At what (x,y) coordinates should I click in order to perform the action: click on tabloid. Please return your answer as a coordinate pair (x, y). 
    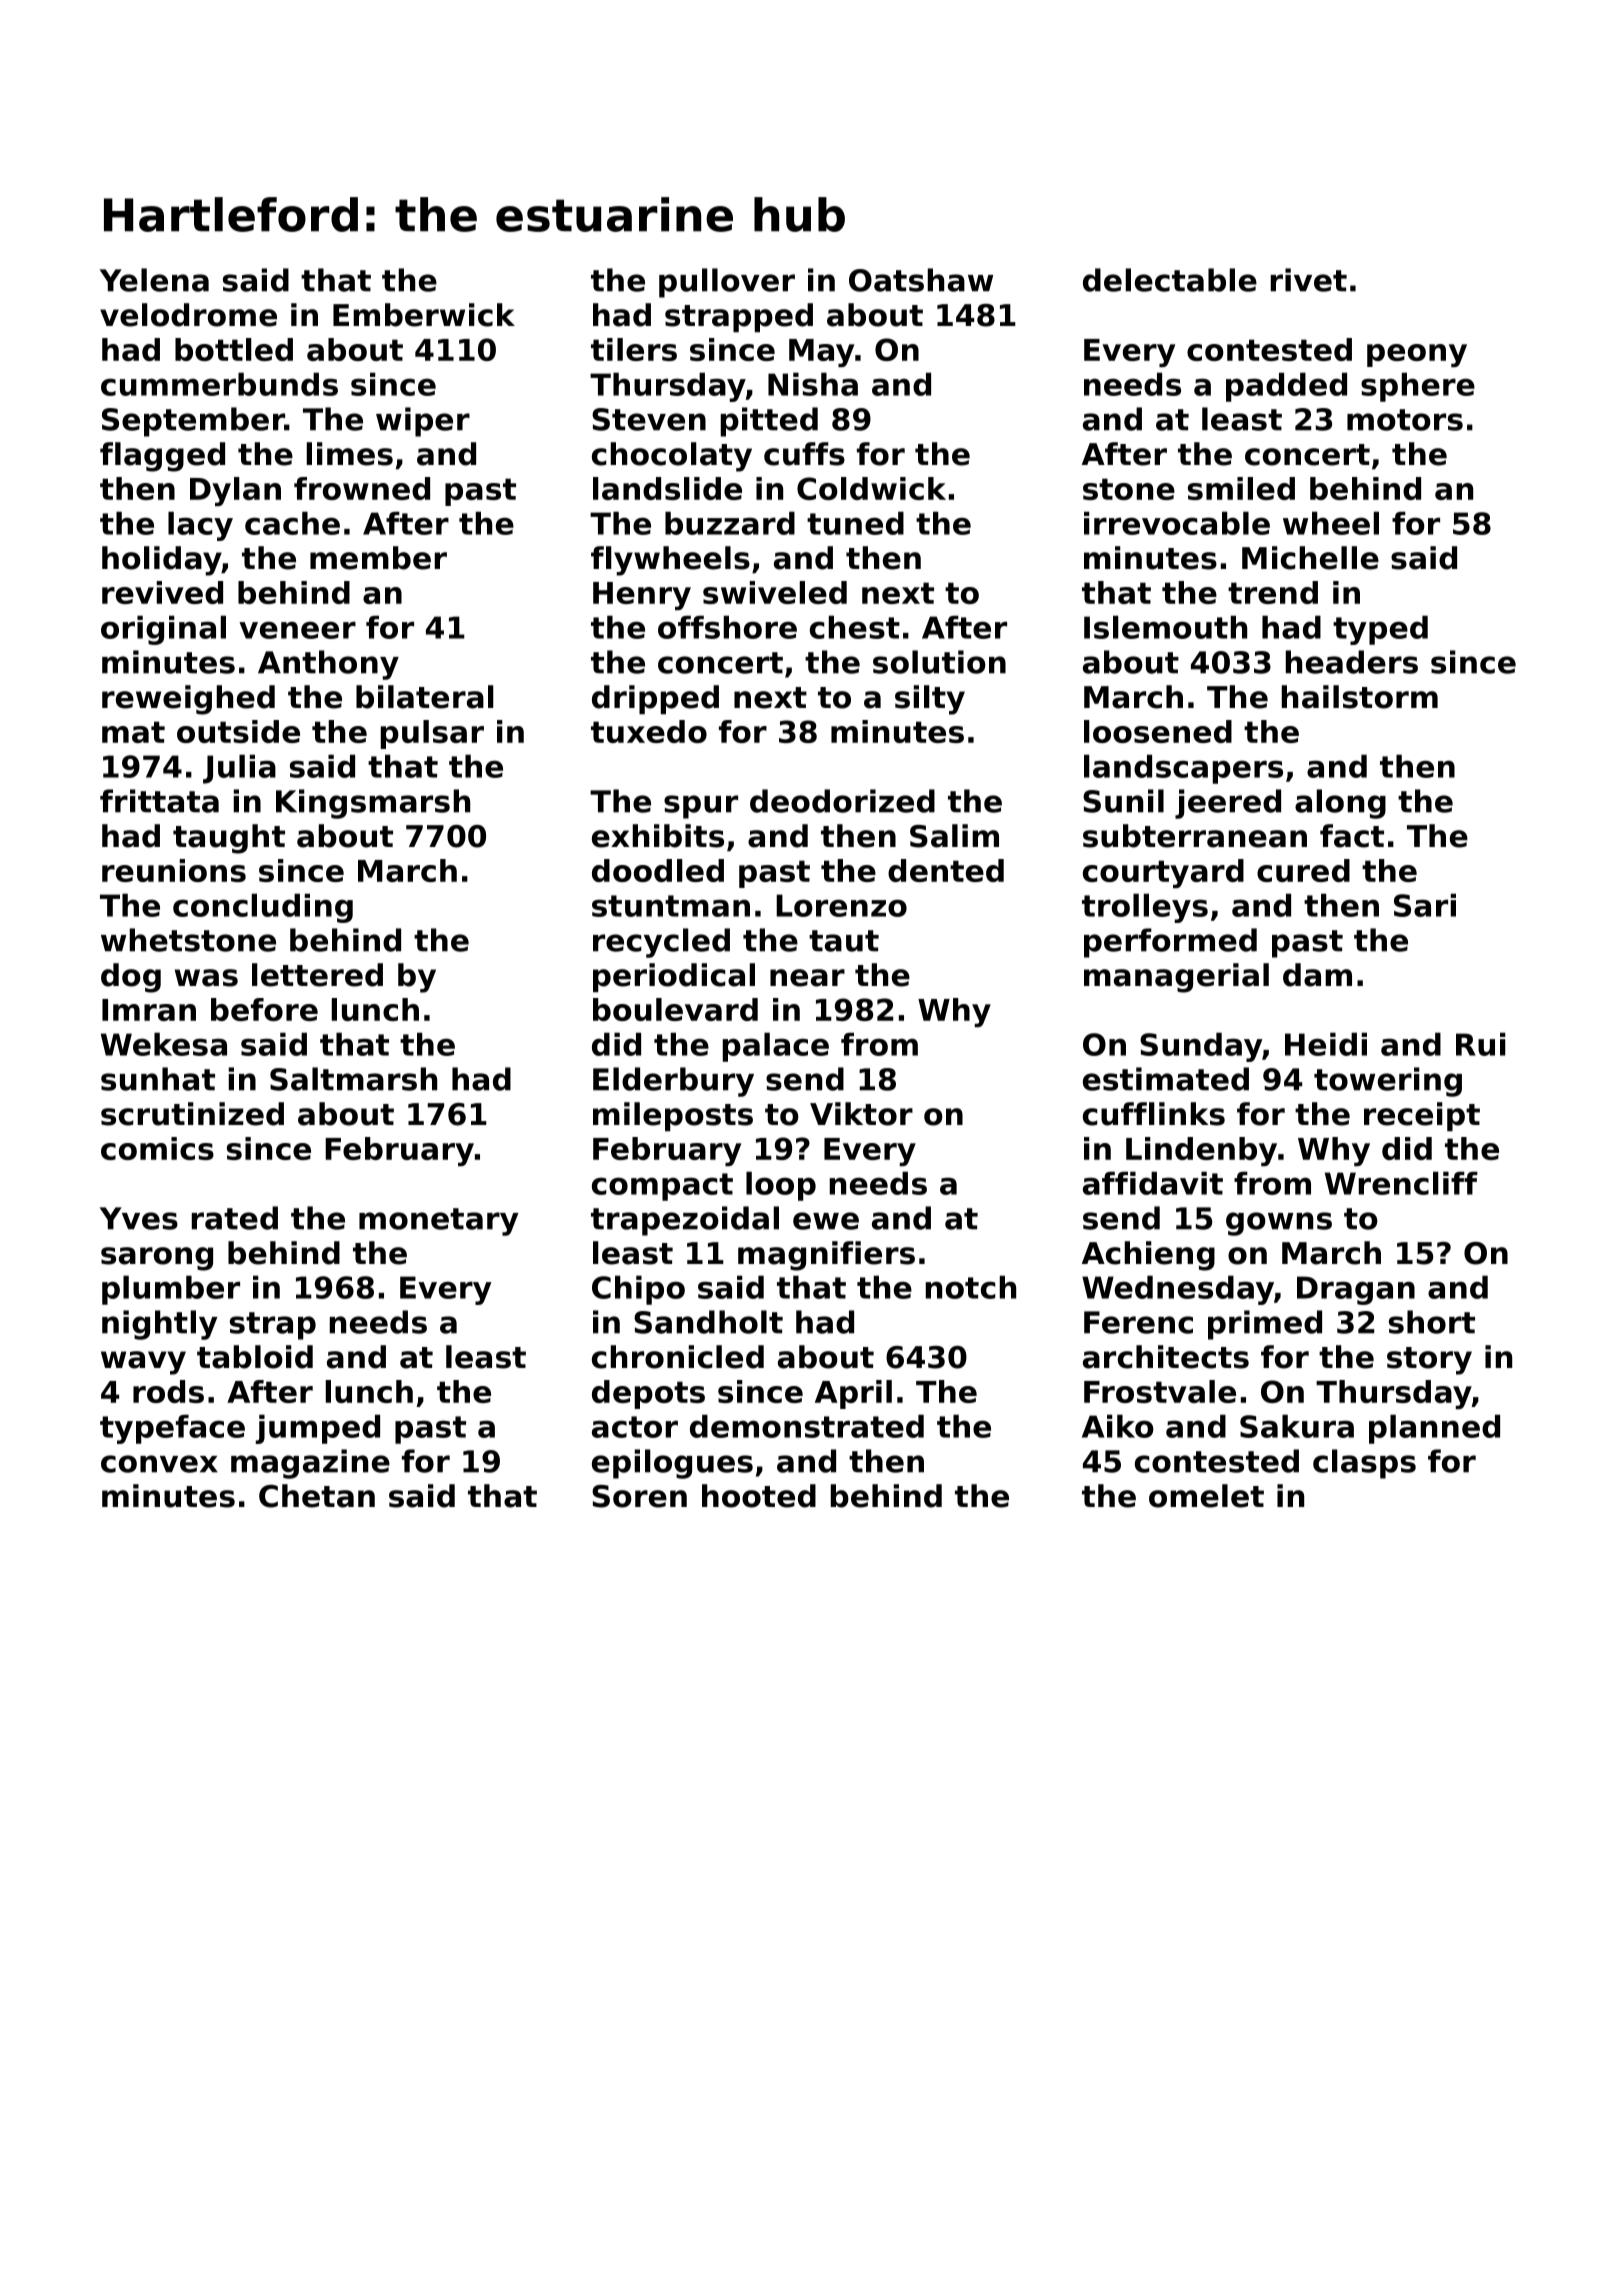
    Looking at the image, I should click on (255, 1357).
